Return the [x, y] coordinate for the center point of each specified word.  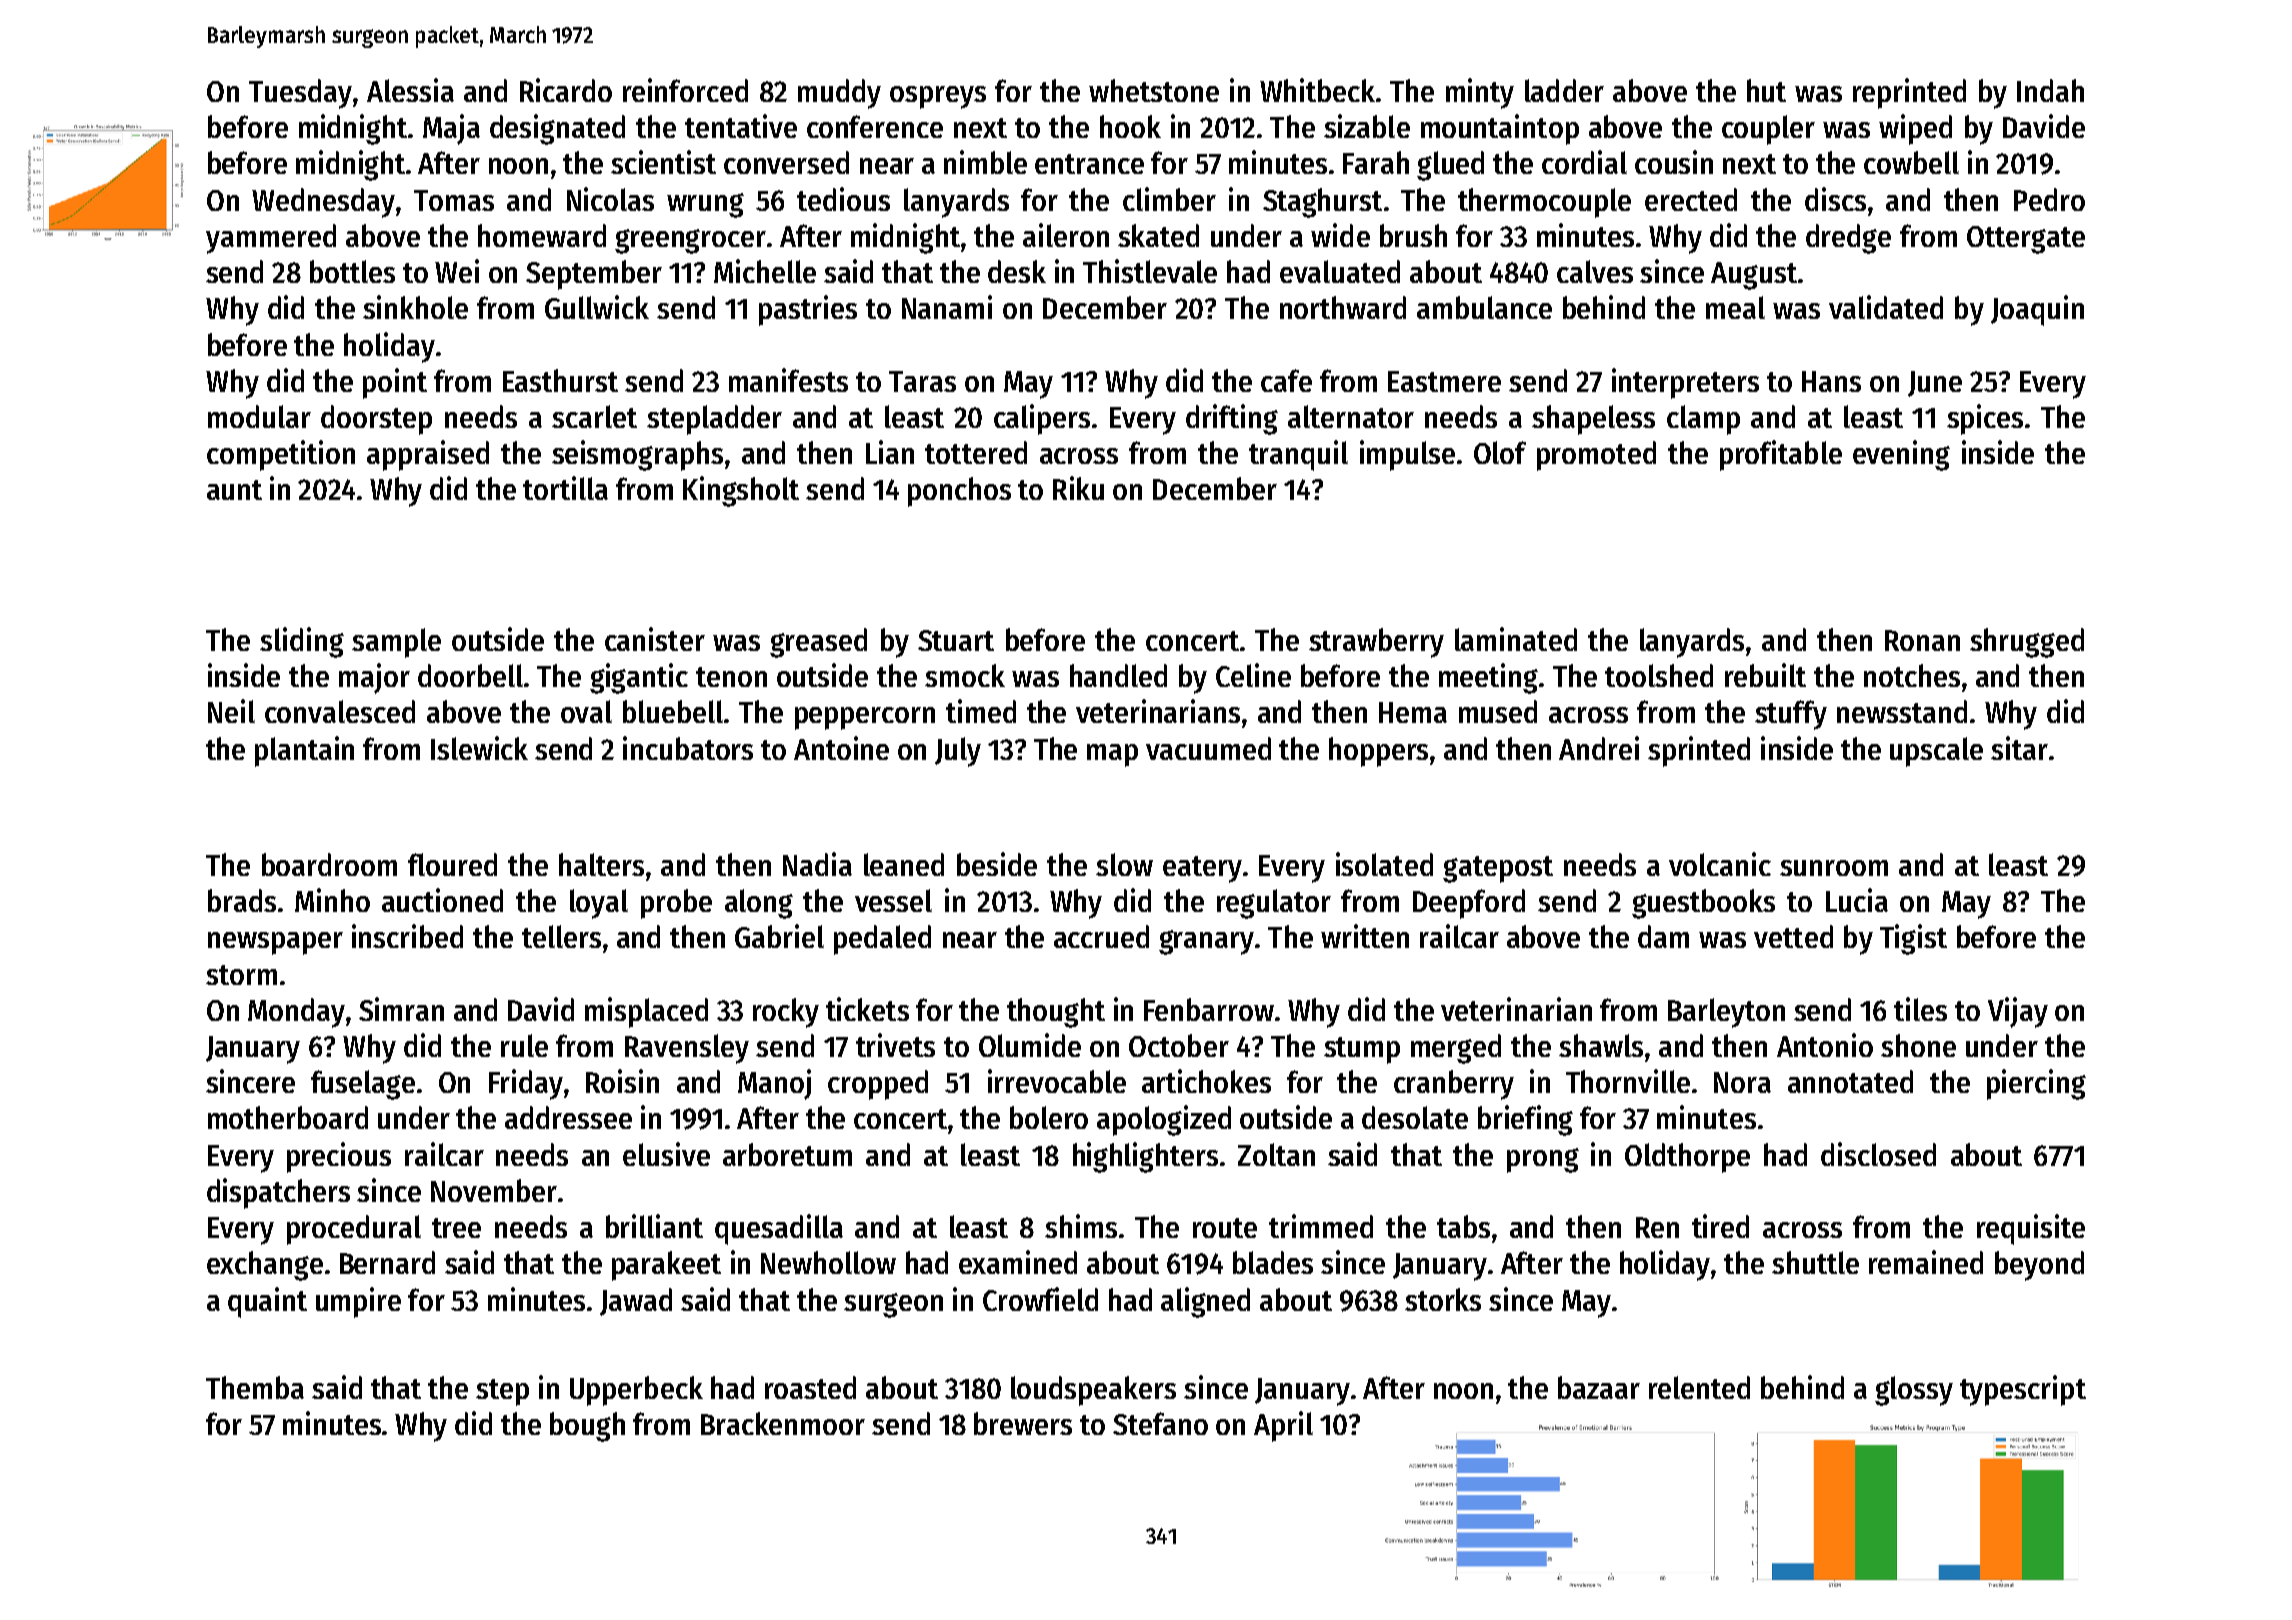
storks [1443, 1299]
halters [601, 864]
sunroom [1834, 868]
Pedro [2049, 199]
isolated [1384, 864]
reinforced [685, 90]
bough [587, 1427]
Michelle [765, 271]
